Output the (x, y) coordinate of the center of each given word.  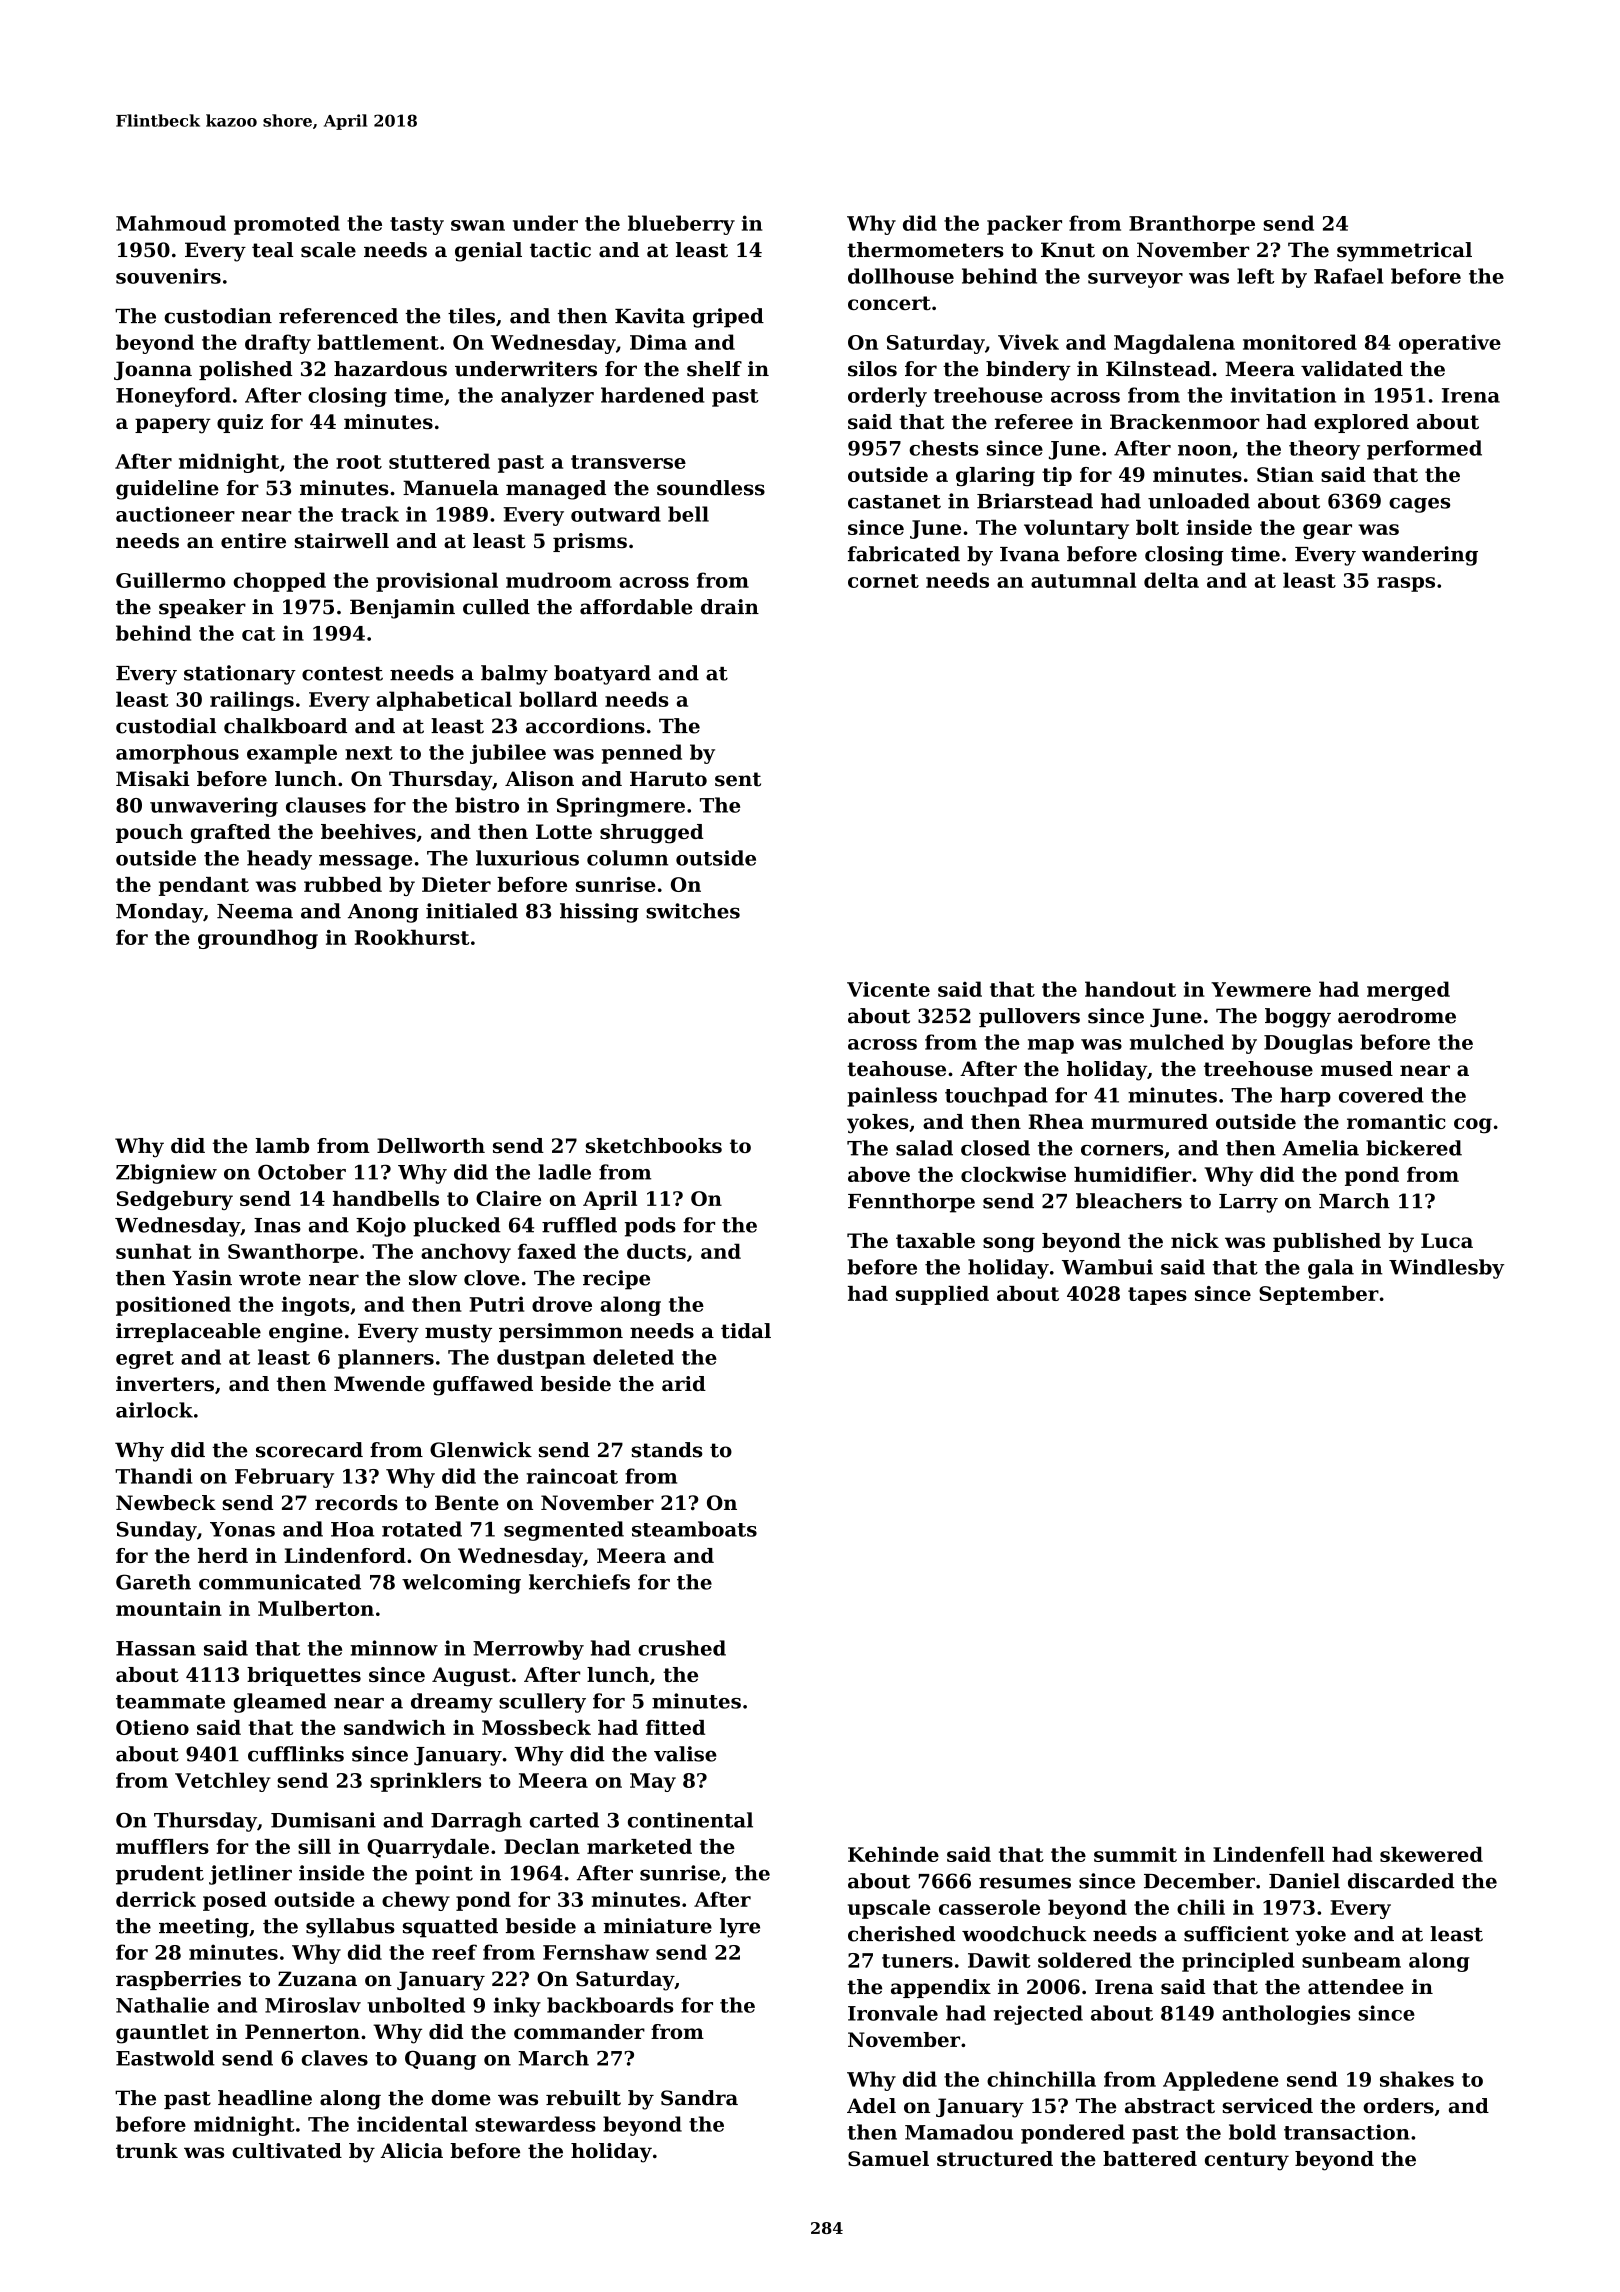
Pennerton (302, 2031)
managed (556, 490)
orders (1398, 2106)
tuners (917, 1961)
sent (738, 779)
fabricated (904, 554)
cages (1419, 505)
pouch (149, 833)
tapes (1157, 1296)
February (284, 1478)
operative (1450, 344)
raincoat (572, 1476)
